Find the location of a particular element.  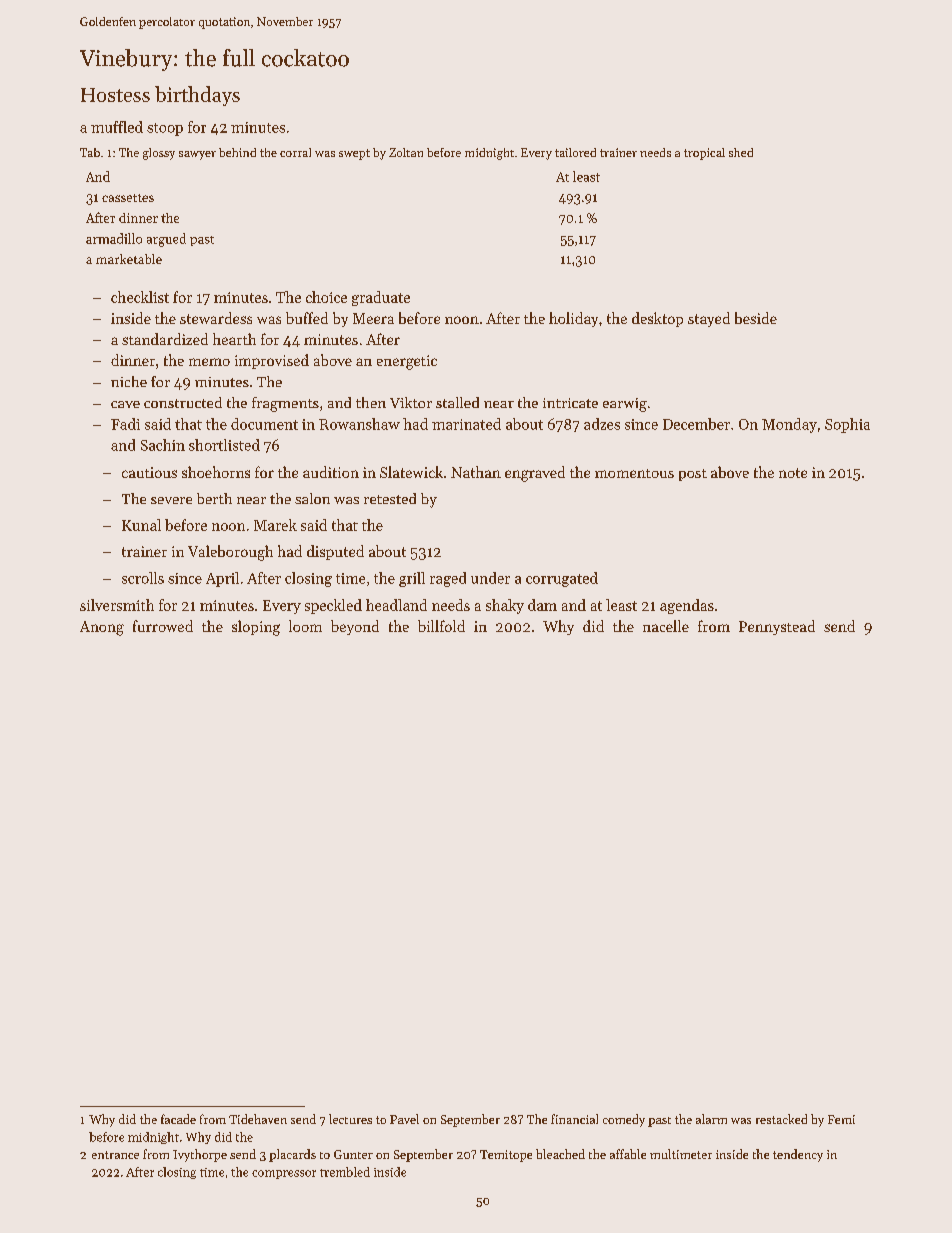

Zoltan is located at coordinates (406, 152).
